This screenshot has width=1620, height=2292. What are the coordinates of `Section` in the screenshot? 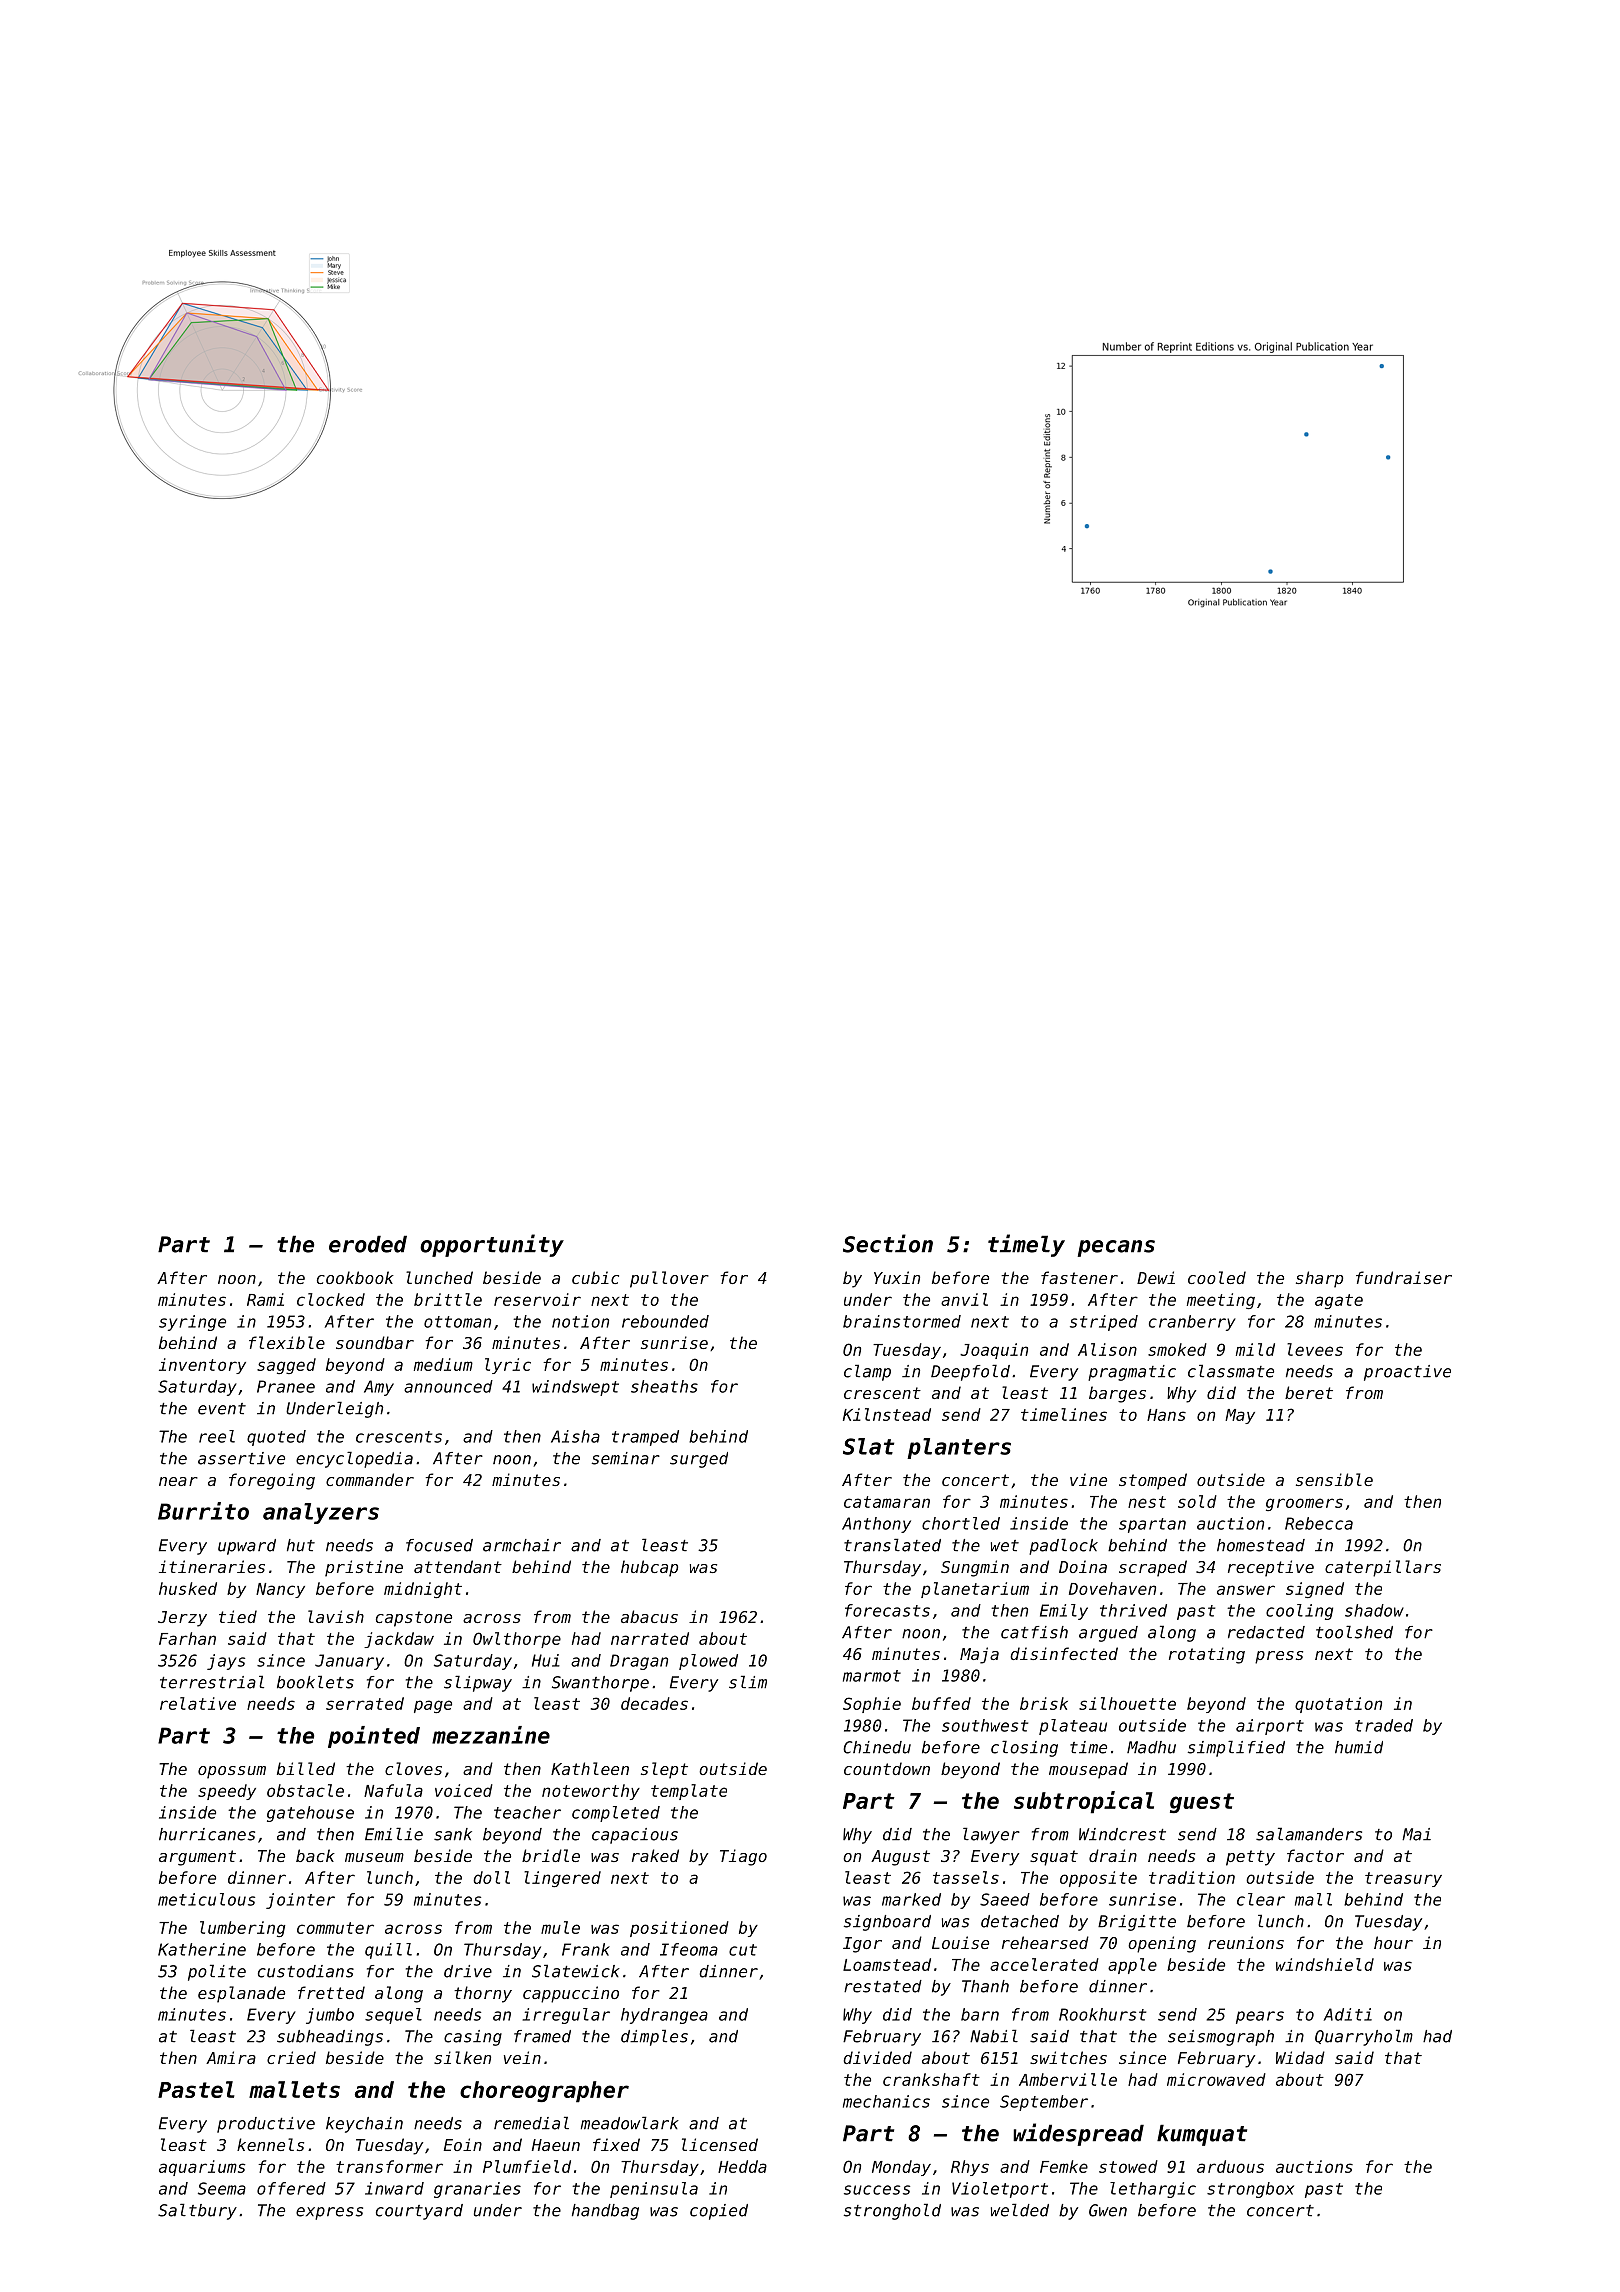 It's located at (888, 1243).
